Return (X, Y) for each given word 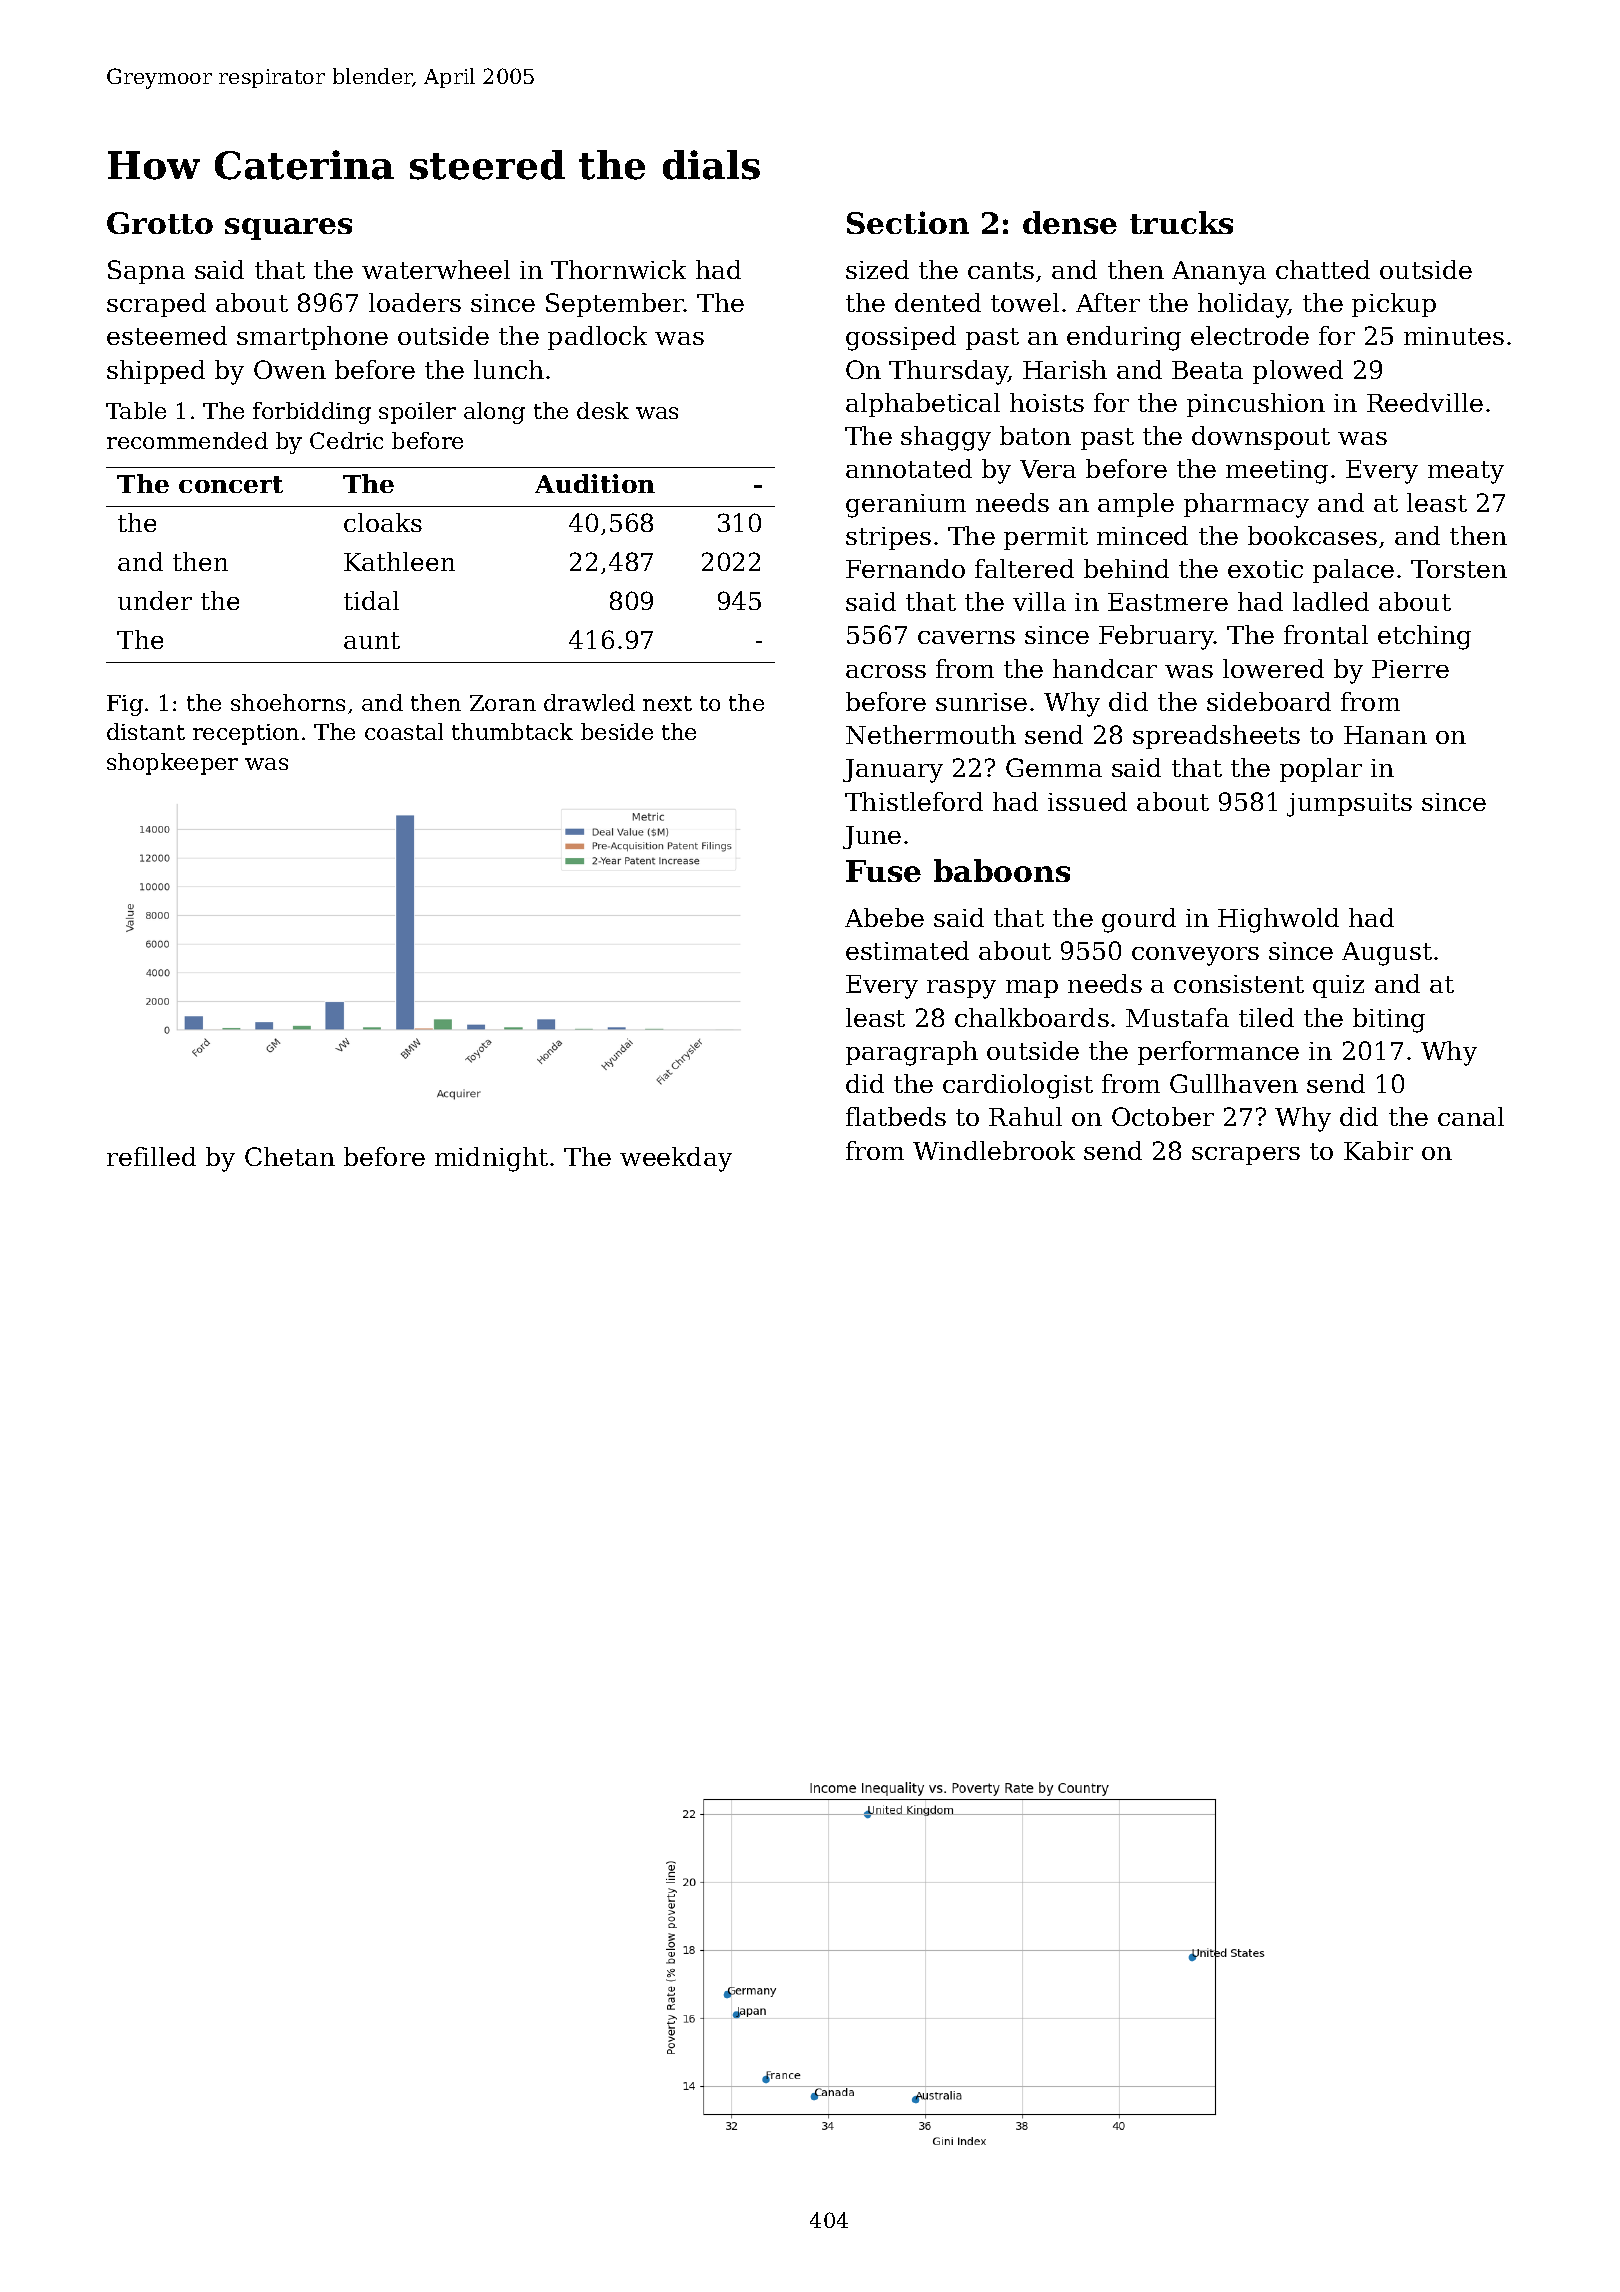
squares (288, 229)
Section (908, 222)
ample (1136, 505)
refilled (151, 1156)
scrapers (1246, 1156)
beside (617, 731)
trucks (1181, 222)
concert (231, 484)
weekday (676, 1159)
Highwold (1278, 920)
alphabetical (923, 405)
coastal (404, 731)
